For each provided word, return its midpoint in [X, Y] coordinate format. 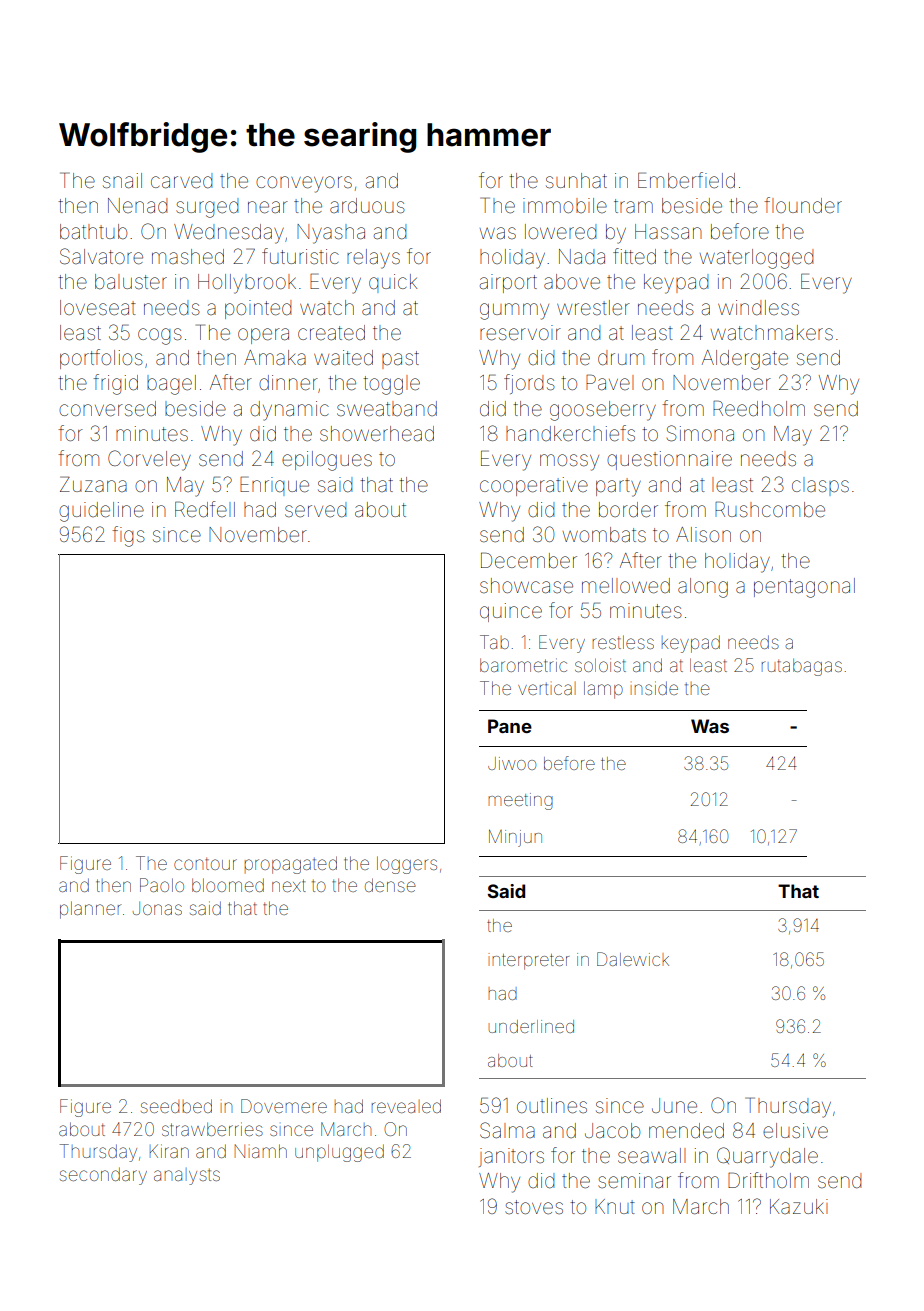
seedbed [176, 1106]
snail [122, 180]
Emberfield [686, 180]
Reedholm [759, 408]
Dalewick [633, 959]
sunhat [576, 180]
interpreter [528, 961]
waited [343, 357]
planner [91, 910]
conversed [107, 409]
